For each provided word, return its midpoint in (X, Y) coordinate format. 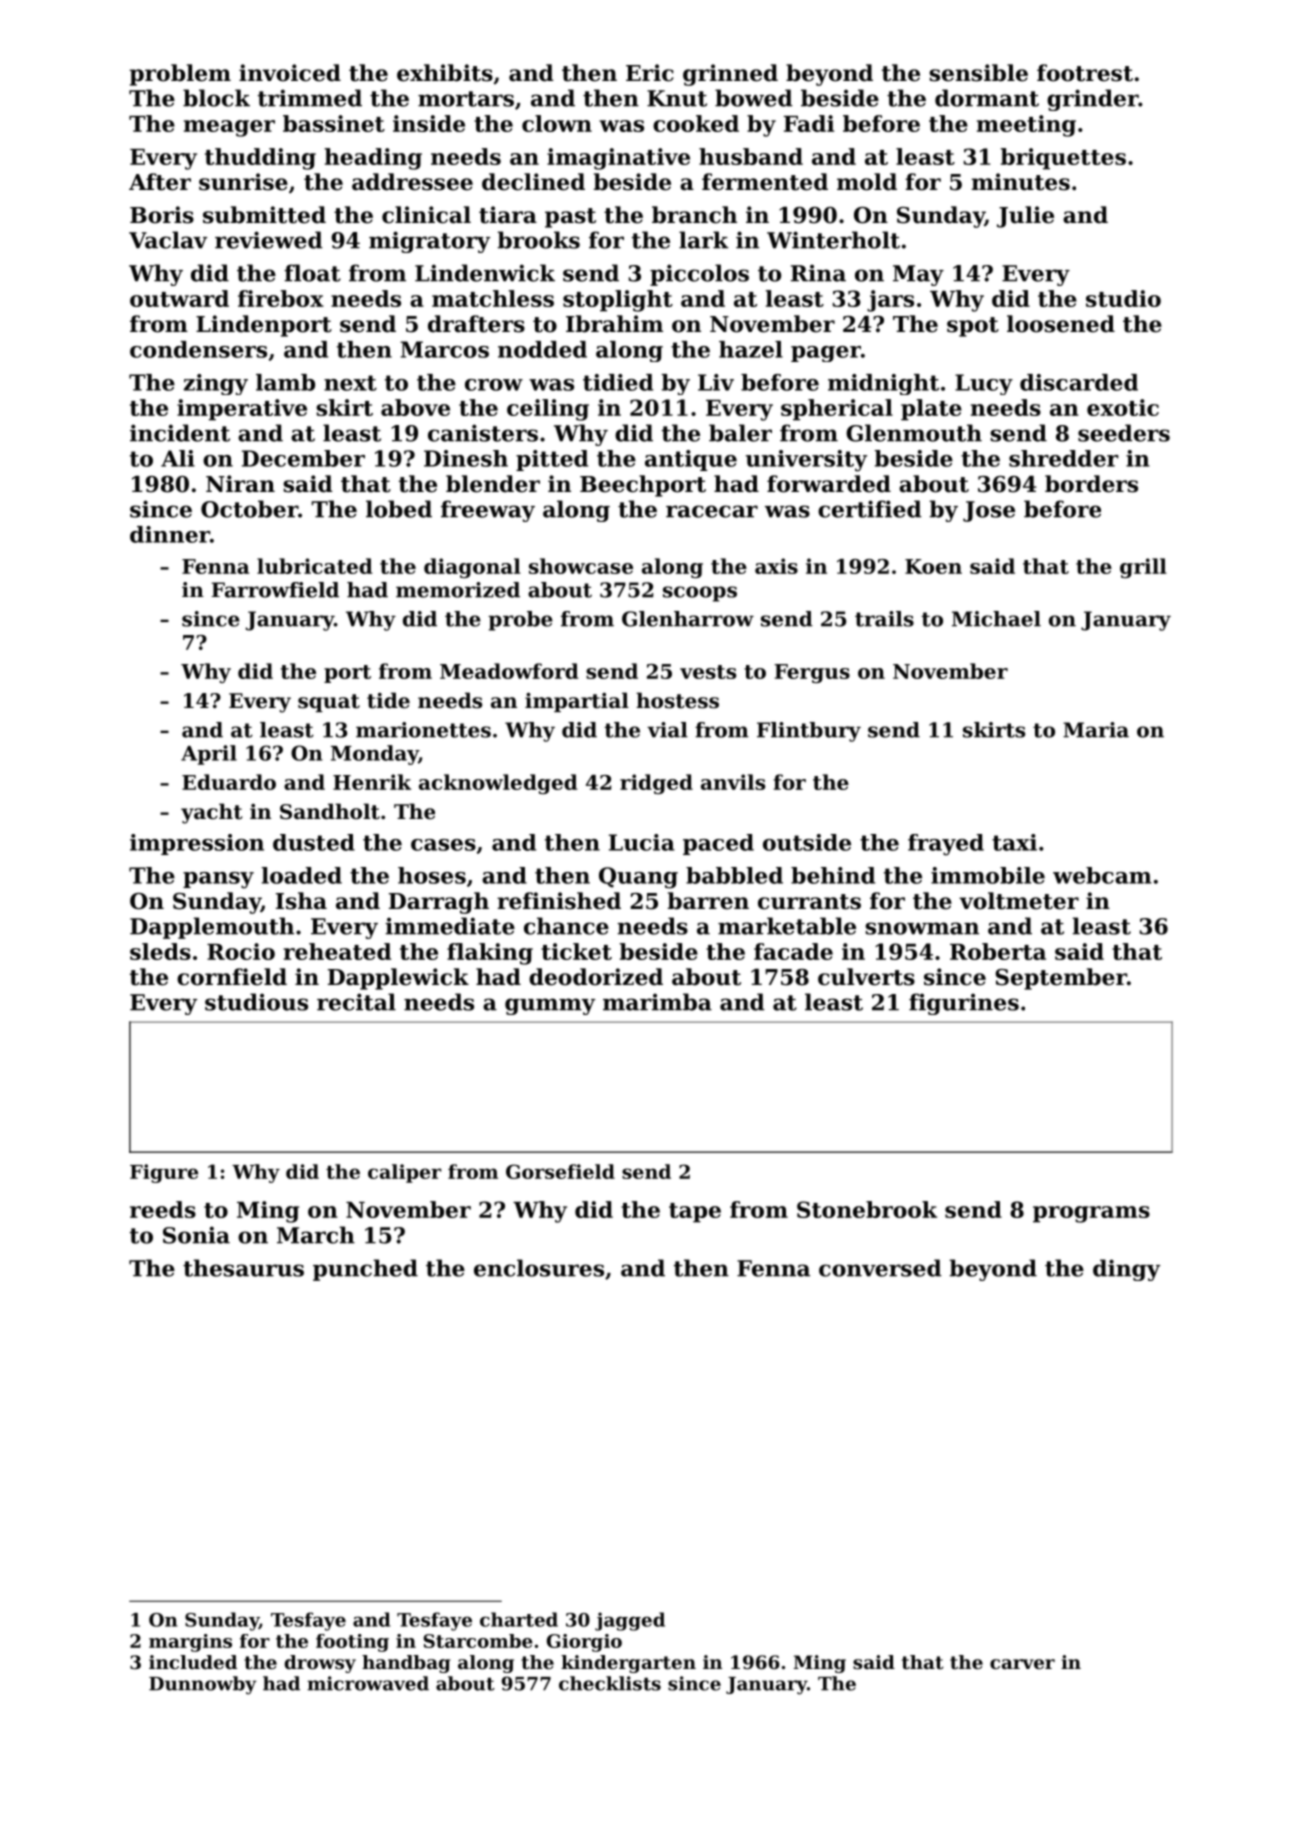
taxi (1014, 842)
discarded (1079, 382)
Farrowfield (275, 590)
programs (1091, 1214)
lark (704, 240)
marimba (657, 1002)
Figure (164, 1173)
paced (718, 844)
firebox (281, 298)
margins (190, 1643)
